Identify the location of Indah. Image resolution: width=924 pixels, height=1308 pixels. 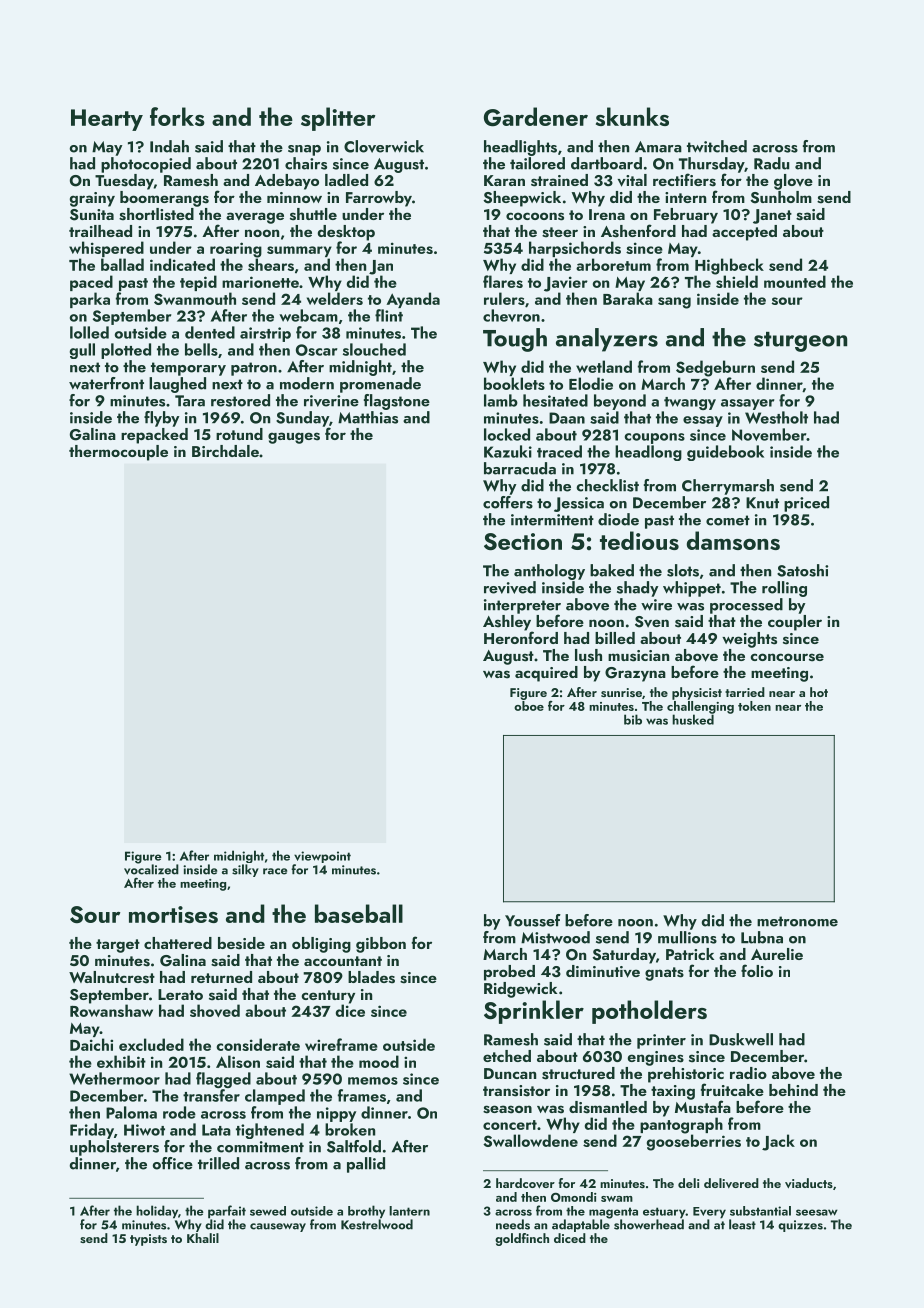
(169, 146).
